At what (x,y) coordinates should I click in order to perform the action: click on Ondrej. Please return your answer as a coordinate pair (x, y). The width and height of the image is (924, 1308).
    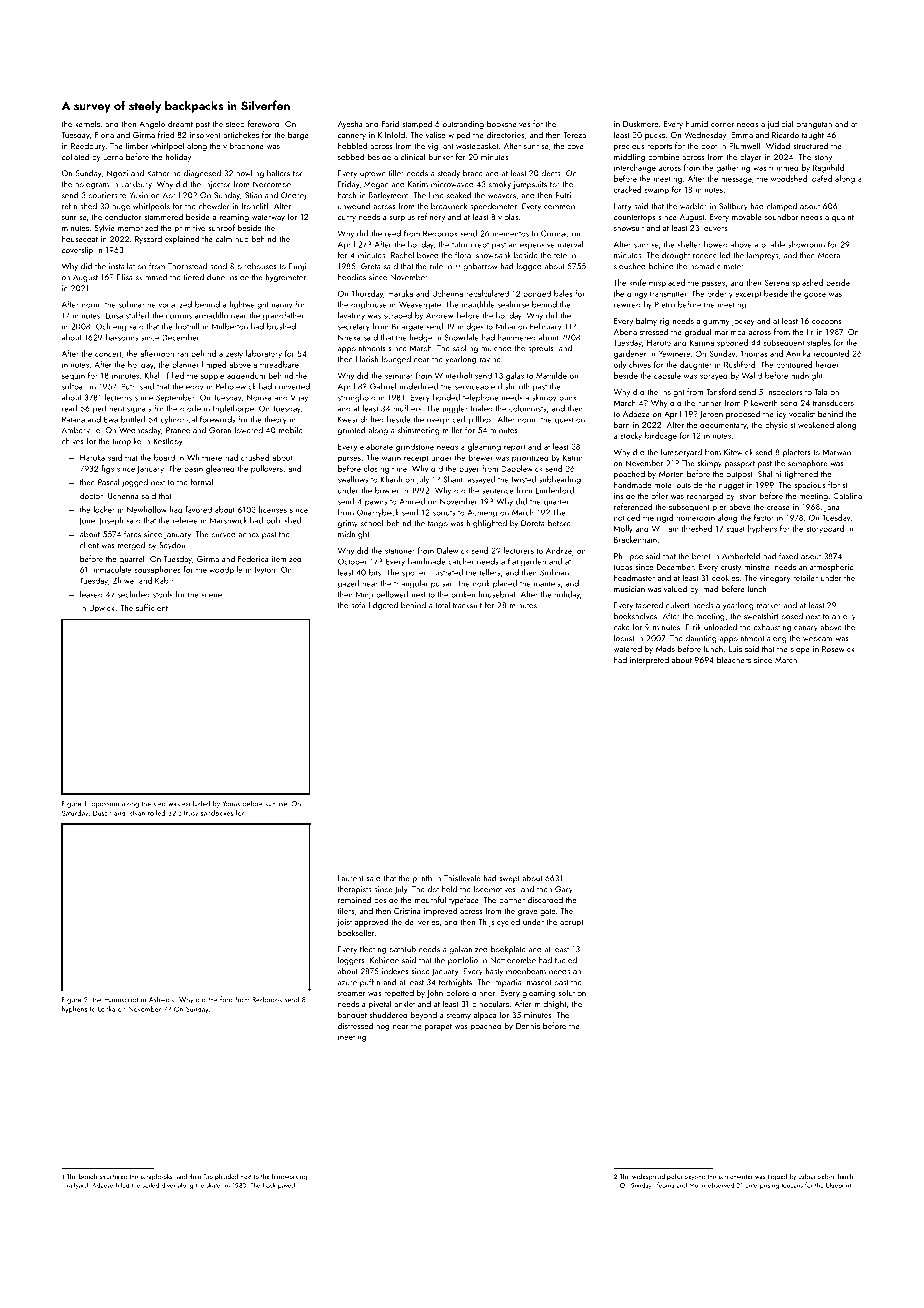
    Looking at the image, I should click on (293, 196).
